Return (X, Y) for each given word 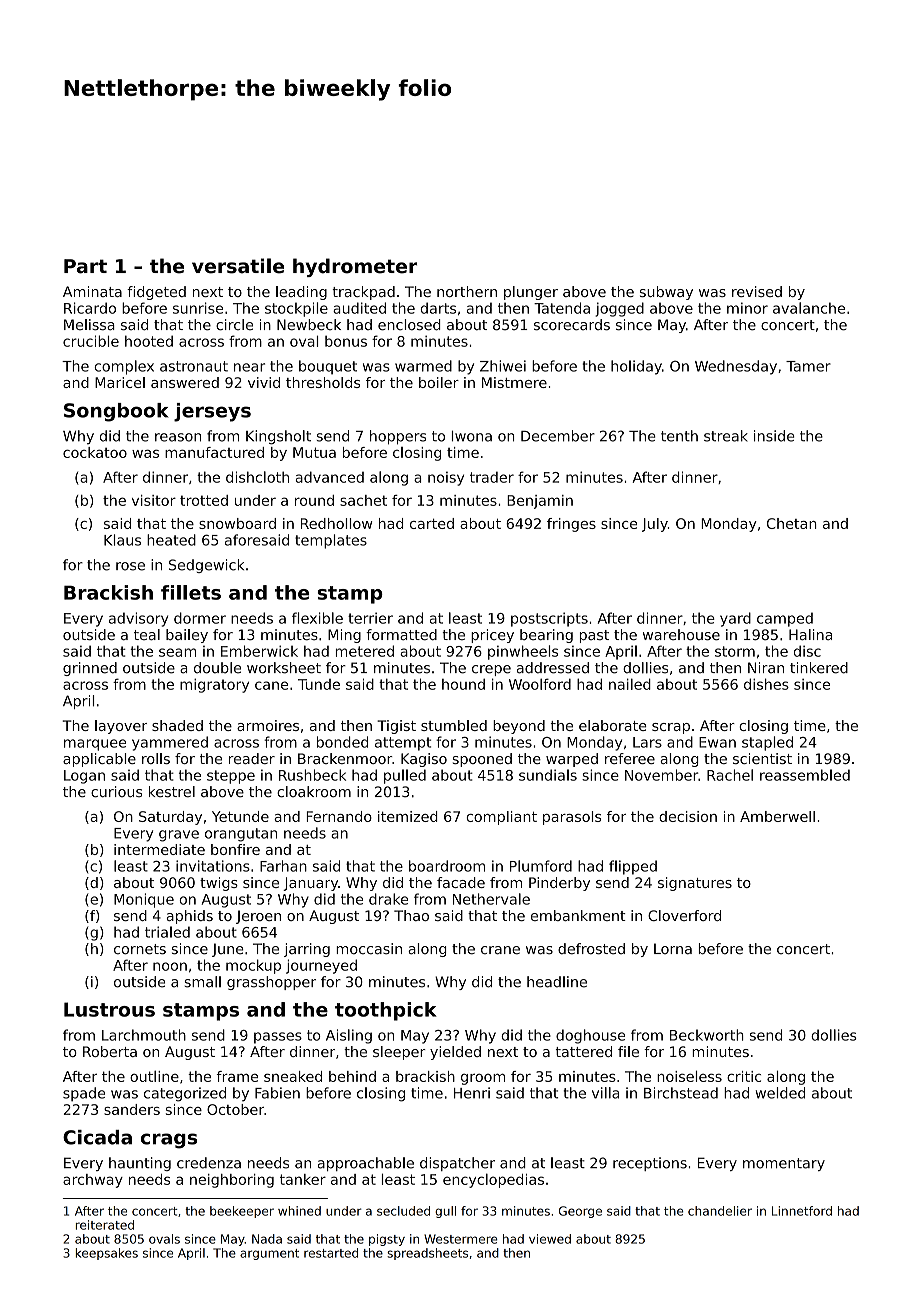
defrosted (591, 949)
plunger (531, 293)
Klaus (122, 540)
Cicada (97, 1137)
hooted (149, 341)
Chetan (792, 523)
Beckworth (707, 1035)
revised (757, 291)
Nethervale (491, 899)
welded (780, 1093)
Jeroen (258, 917)
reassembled (805, 775)
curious (116, 792)
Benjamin (540, 502)
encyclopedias (493, 1180)
